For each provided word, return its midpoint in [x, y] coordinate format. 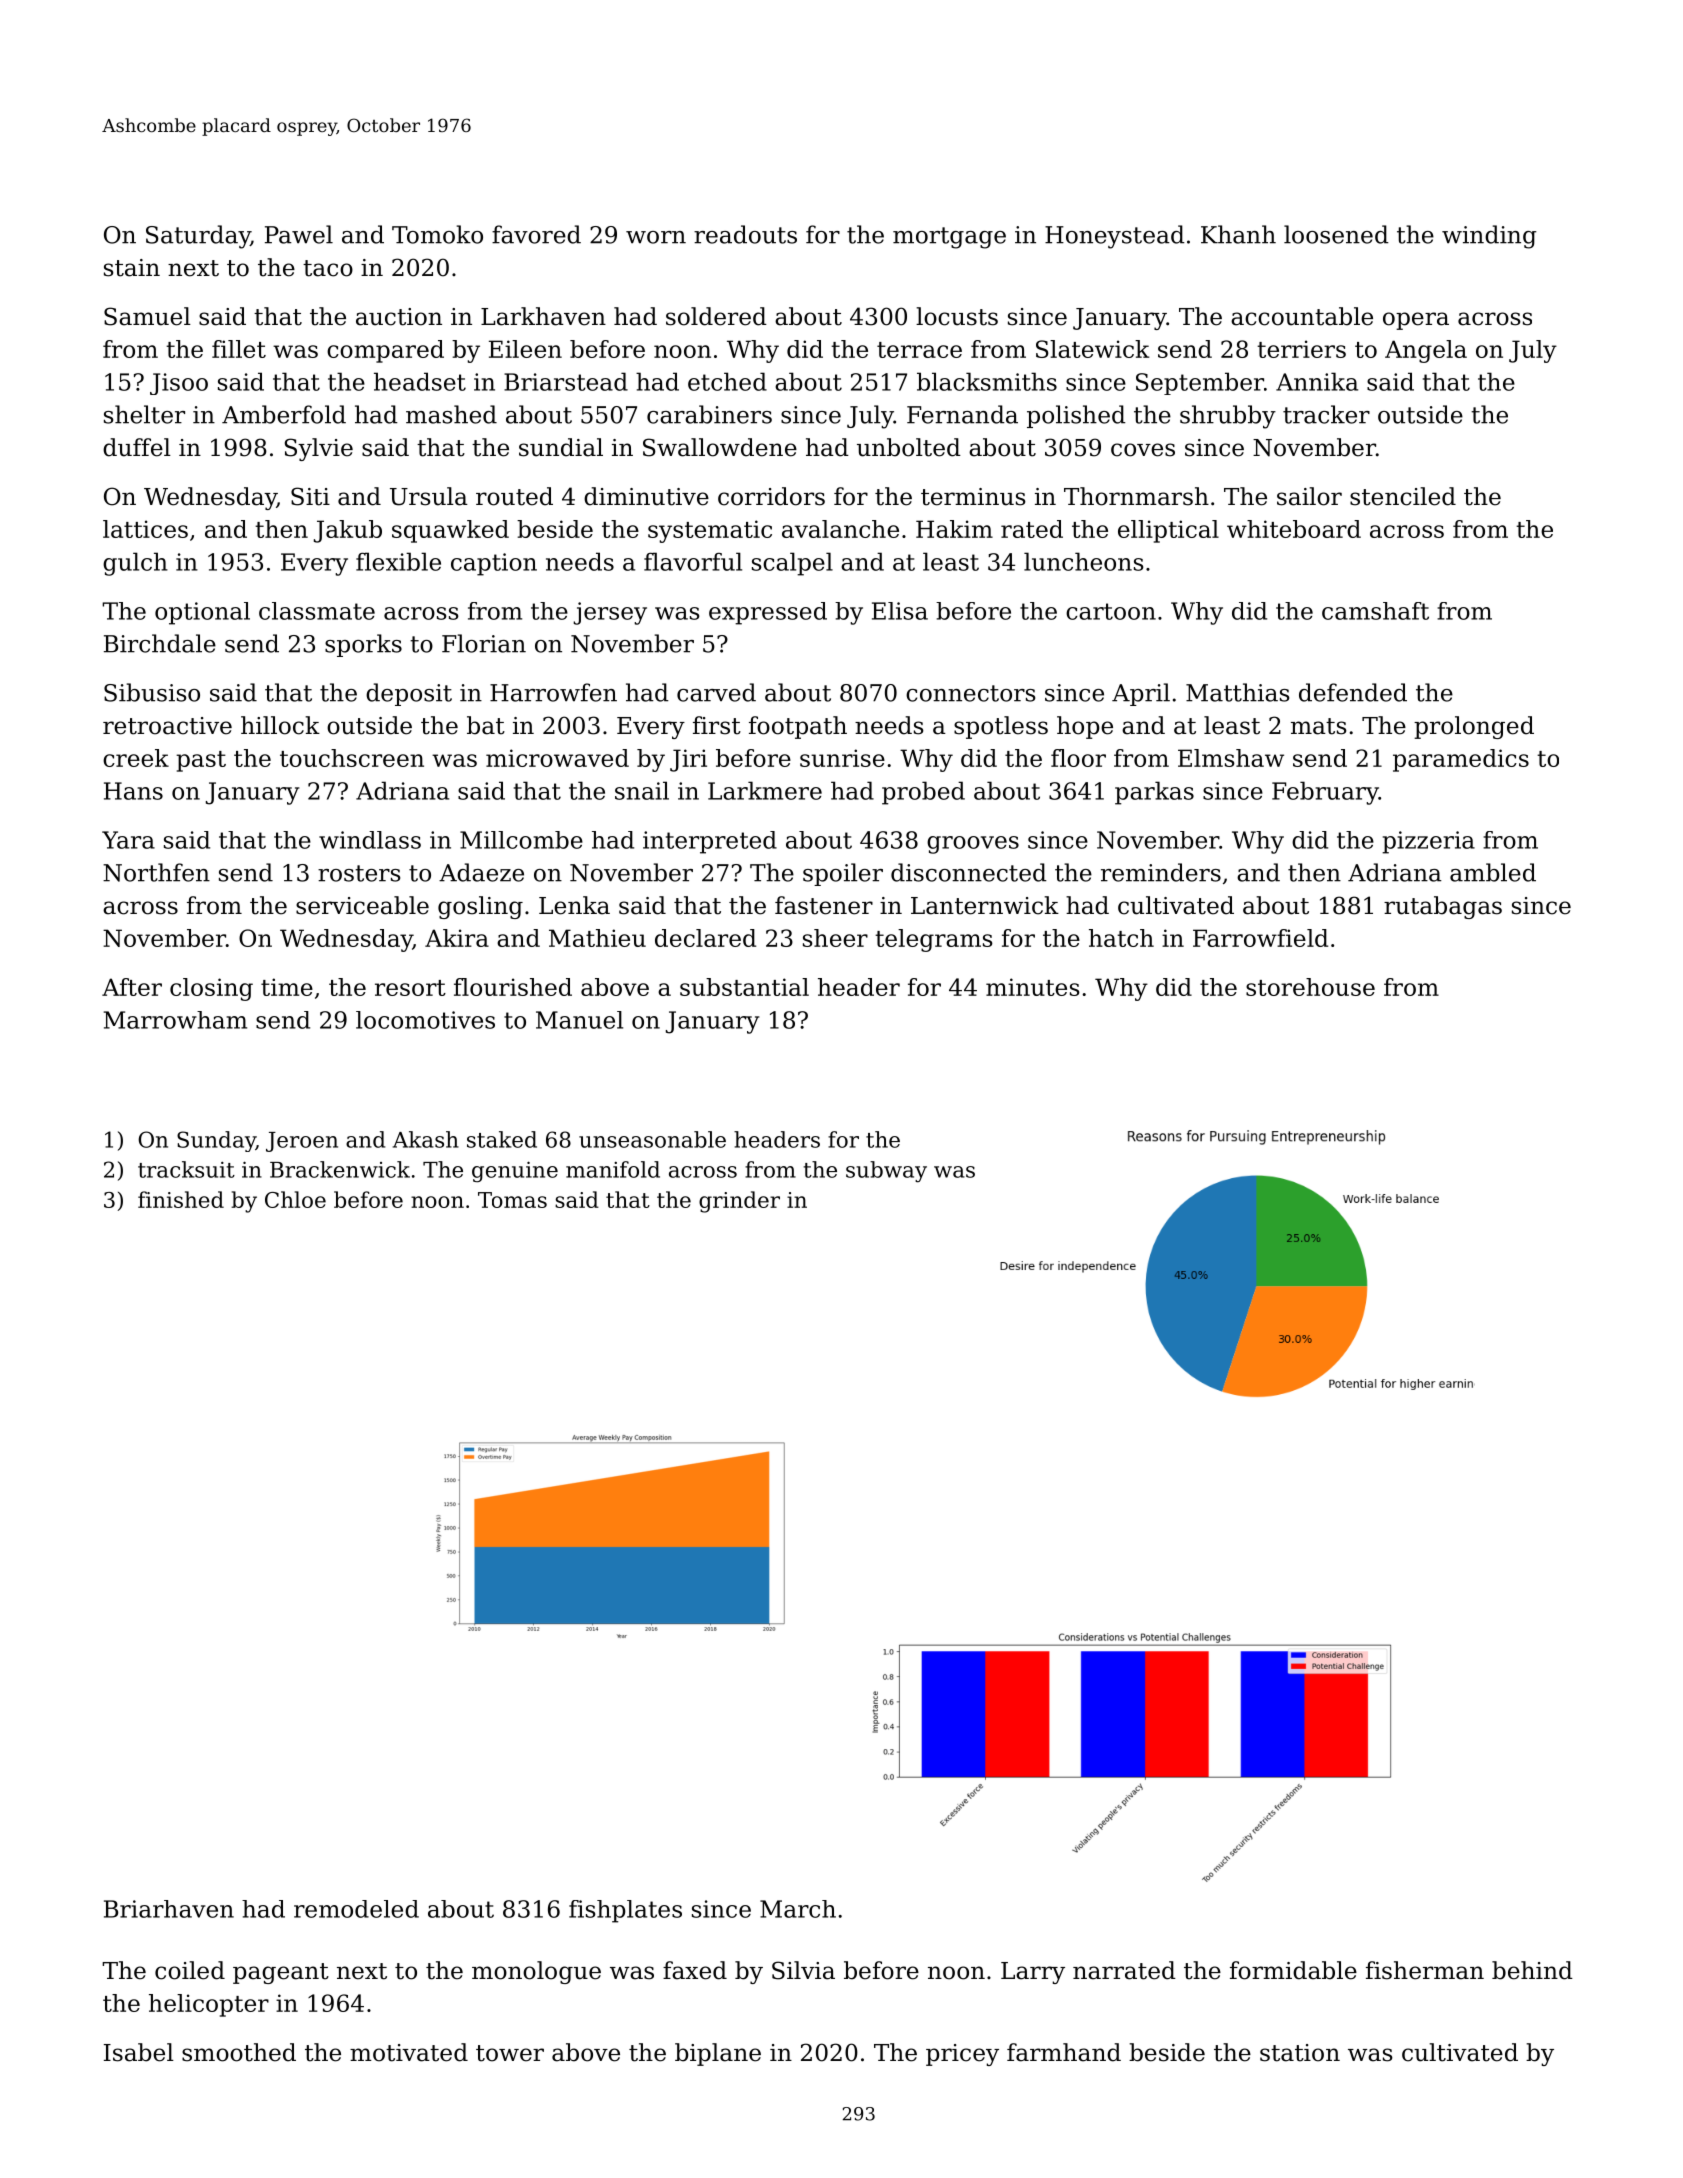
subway [886, 1172]
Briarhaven [169, 1909]
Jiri [688, 760]
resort [410, 988]
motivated [409, 2052]
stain [132, 268]
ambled [1493, 872]
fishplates [625, 1911]
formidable [1293, 1970]
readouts [745, 234]
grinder [739, 1202]
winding [1489, 237]
